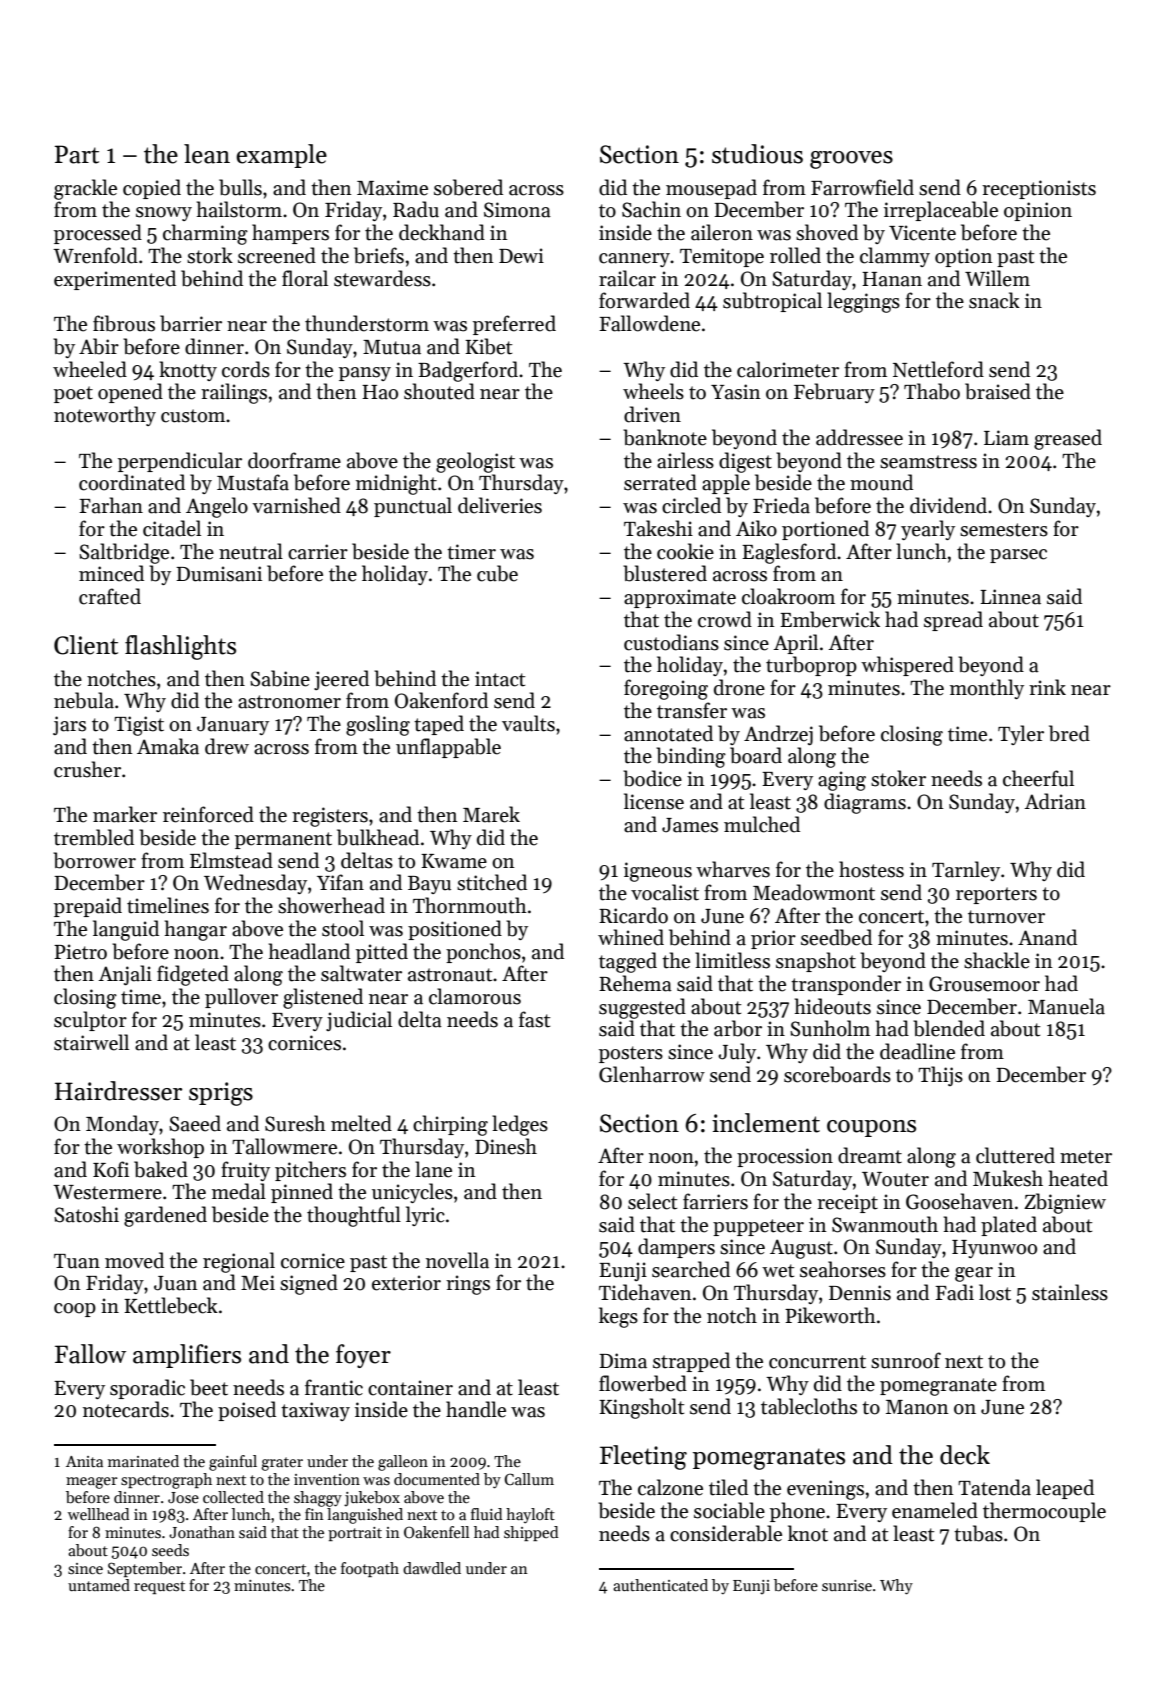 This page has height=1691, width=1168. What do you see at coordinates (757, 154) in the page?
I see `studious` at bounding box center [757, 154].
